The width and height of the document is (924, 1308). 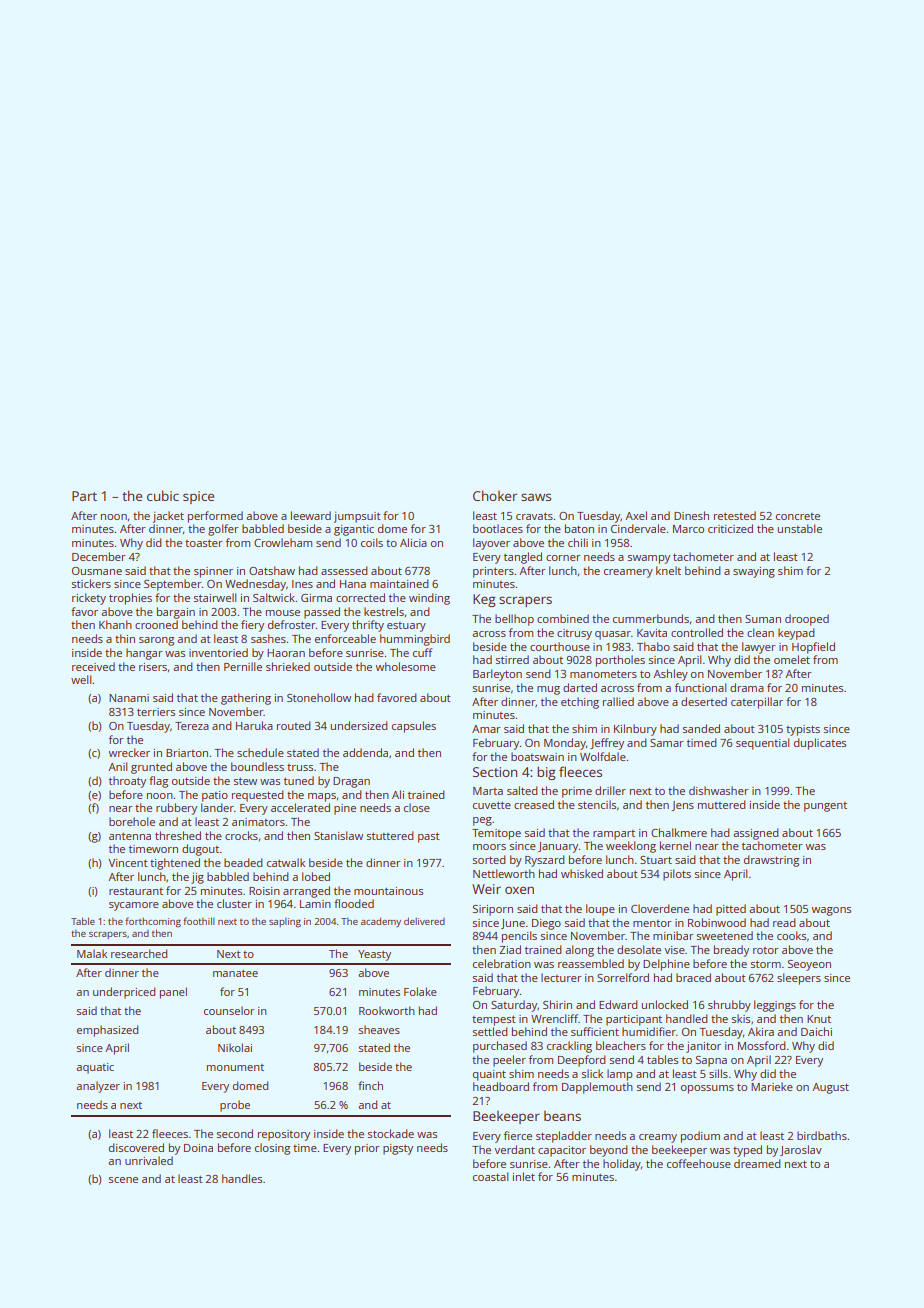 I want to click on sleepers, so click(x=799, y=979).
